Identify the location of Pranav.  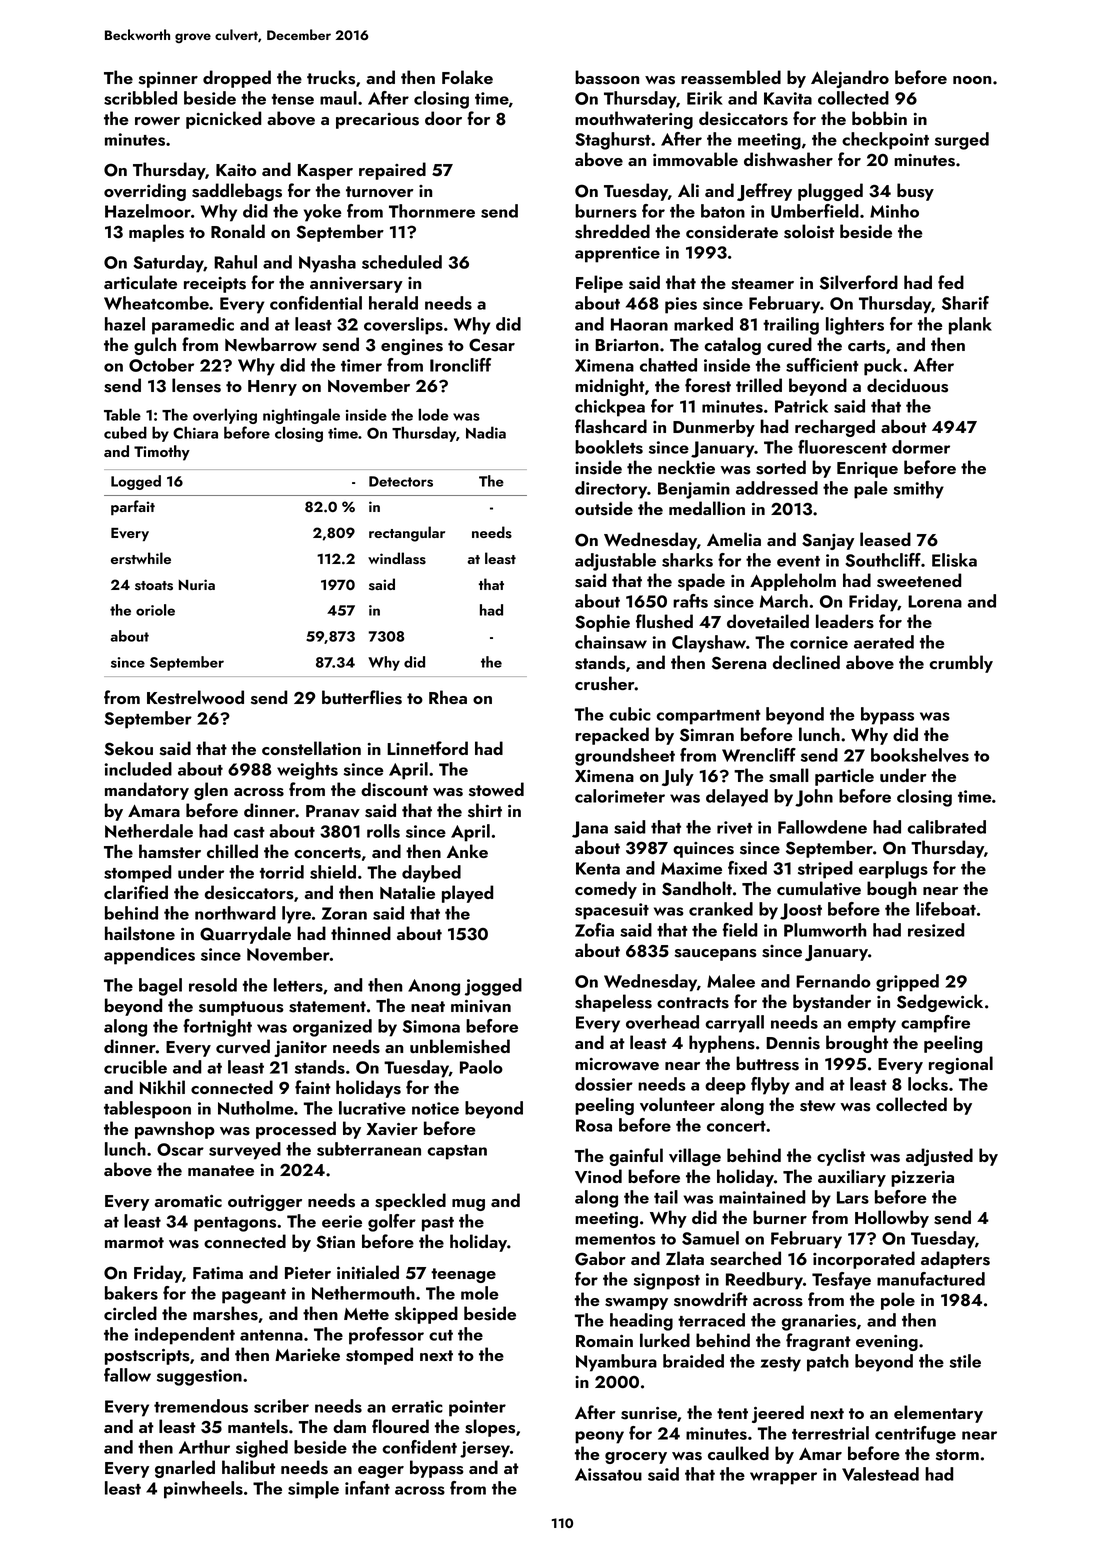
(333, 811).
